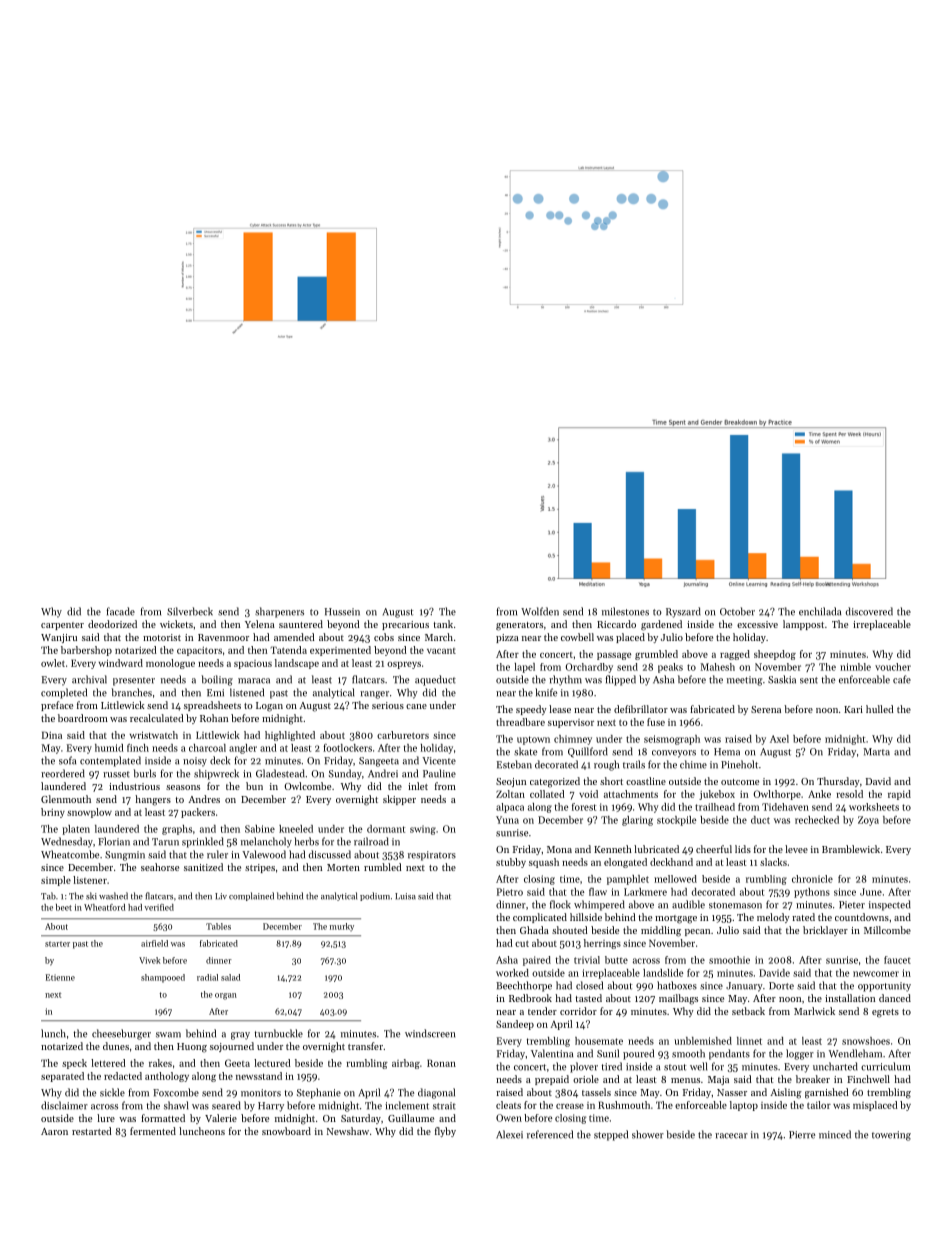 Image resolution: width=952 pixels, height=1233 pixels. Describe the element at coordinates (641, 709) in the screenshot. I see `defibrillator` at that location.
